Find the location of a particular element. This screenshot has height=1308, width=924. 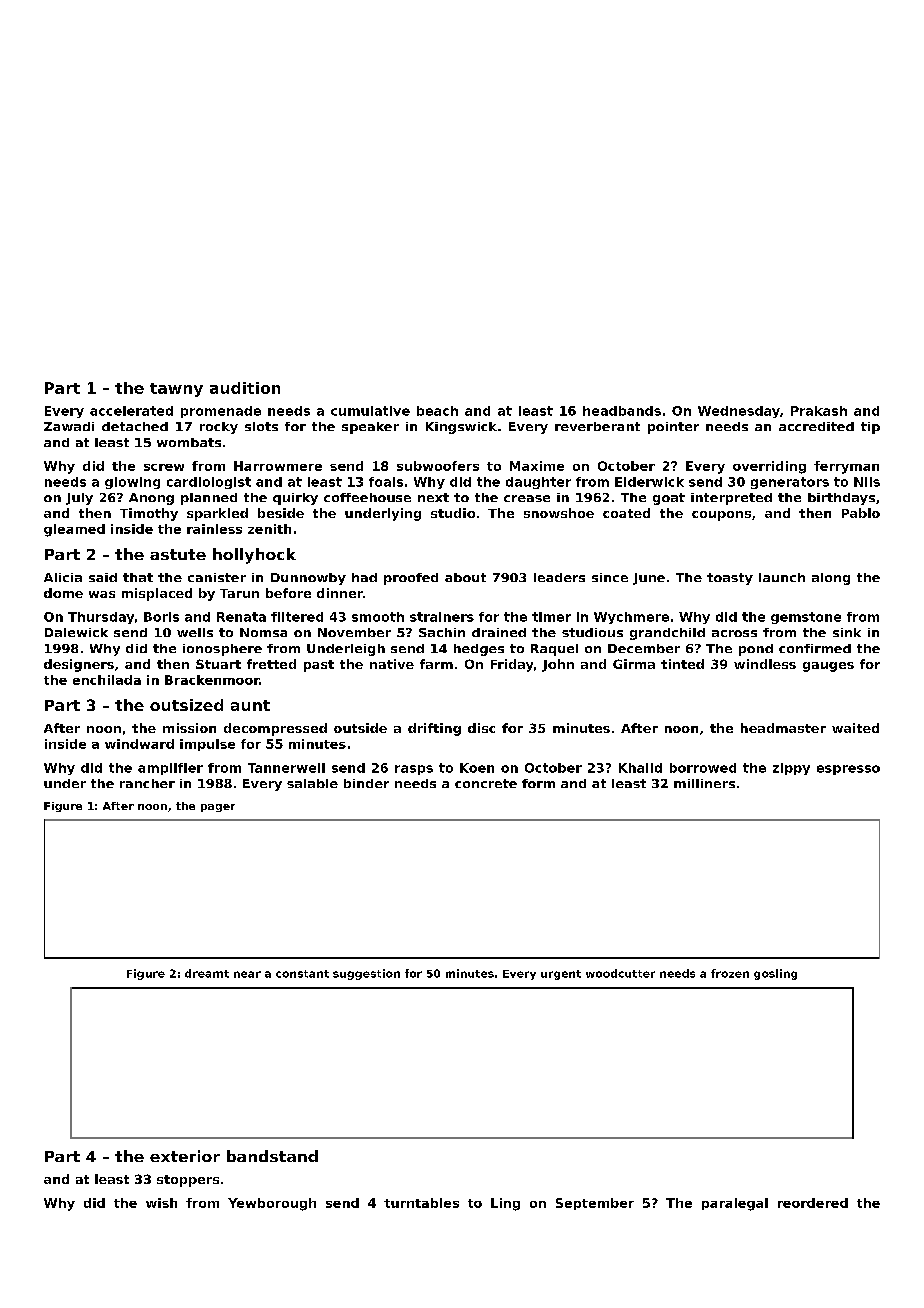

frozen is located at coordinates (730, 973).
